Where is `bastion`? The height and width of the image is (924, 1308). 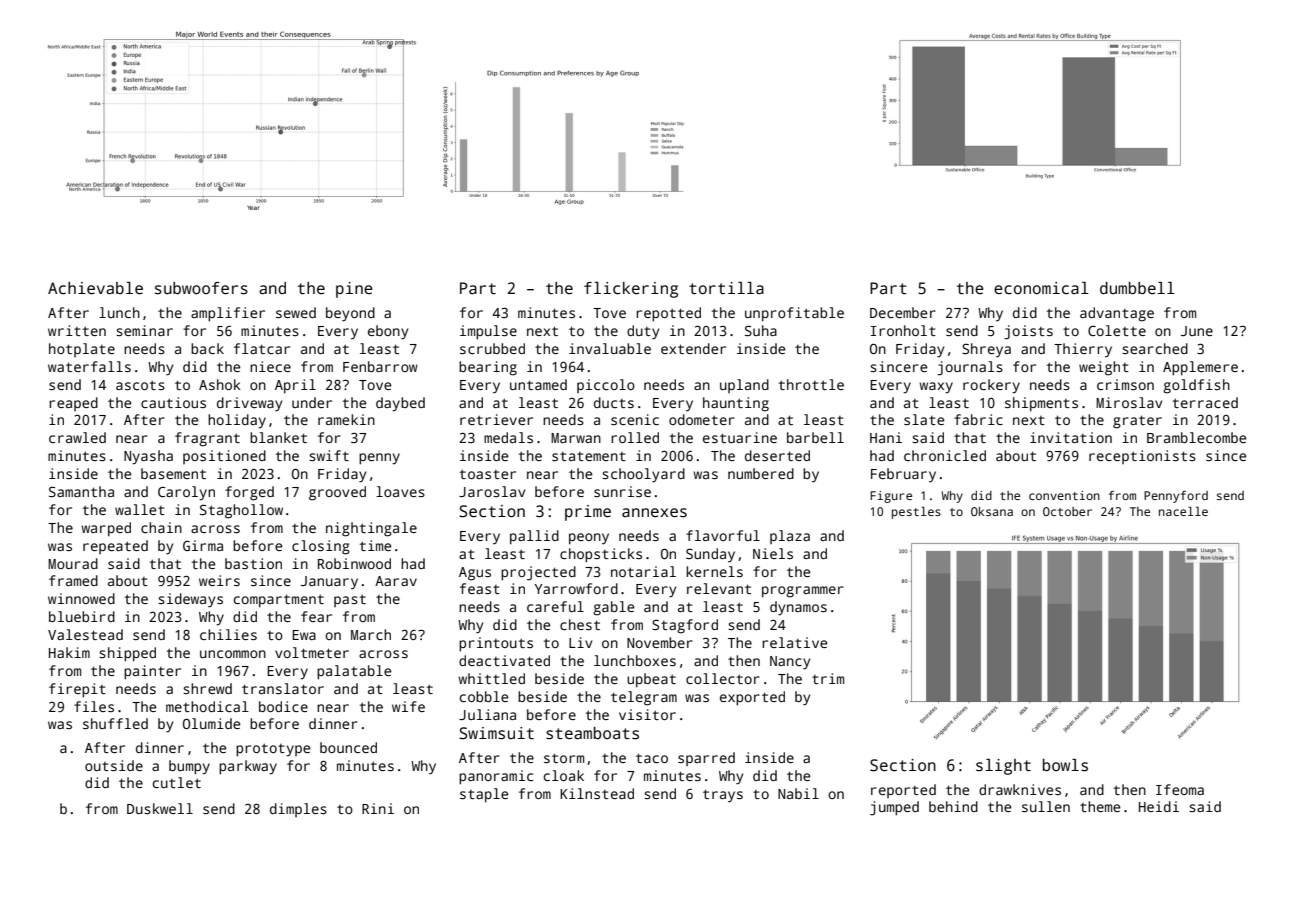 bastion is located at coordinates (253, 563).
